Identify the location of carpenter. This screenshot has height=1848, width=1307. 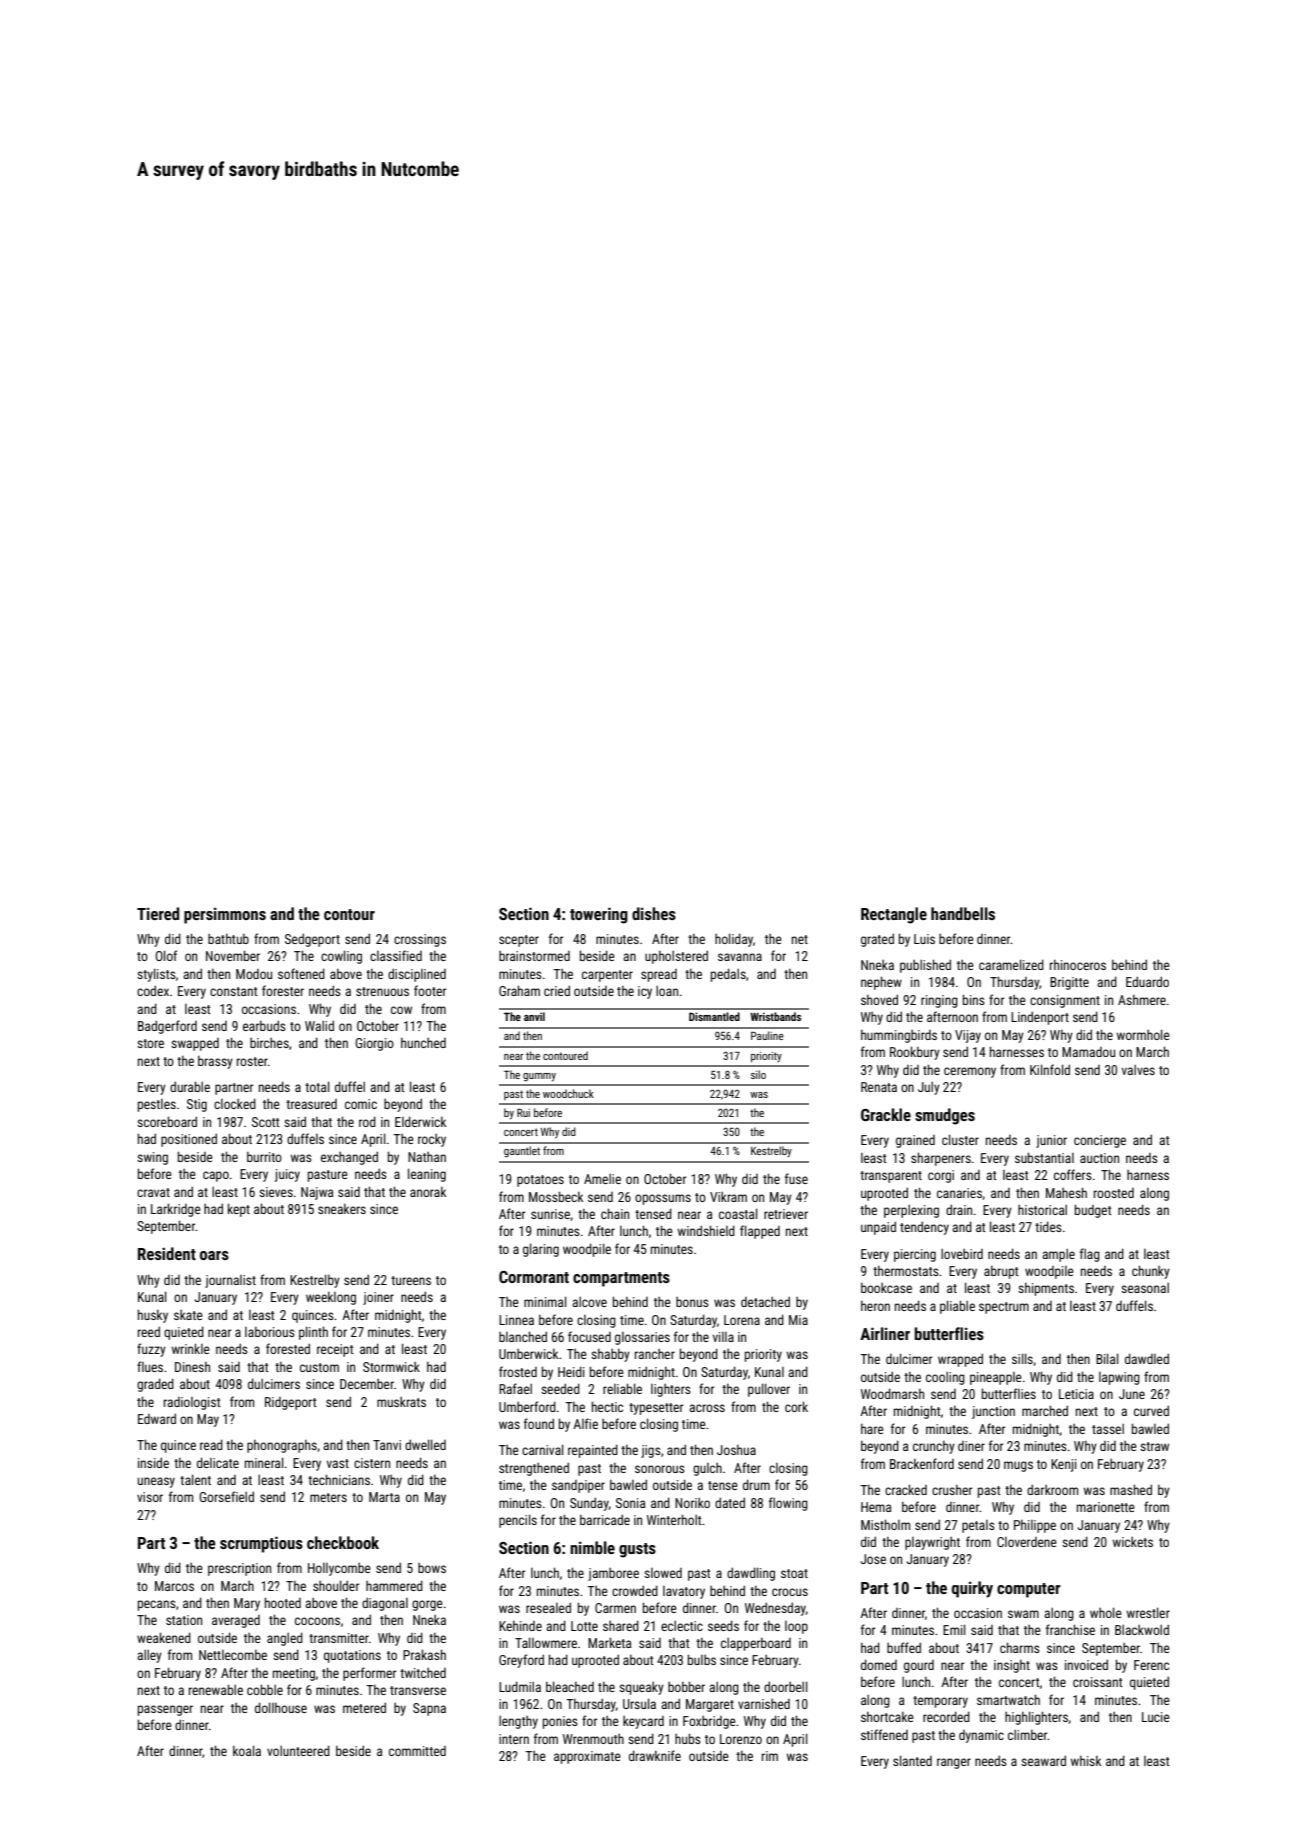
(607, 976).
